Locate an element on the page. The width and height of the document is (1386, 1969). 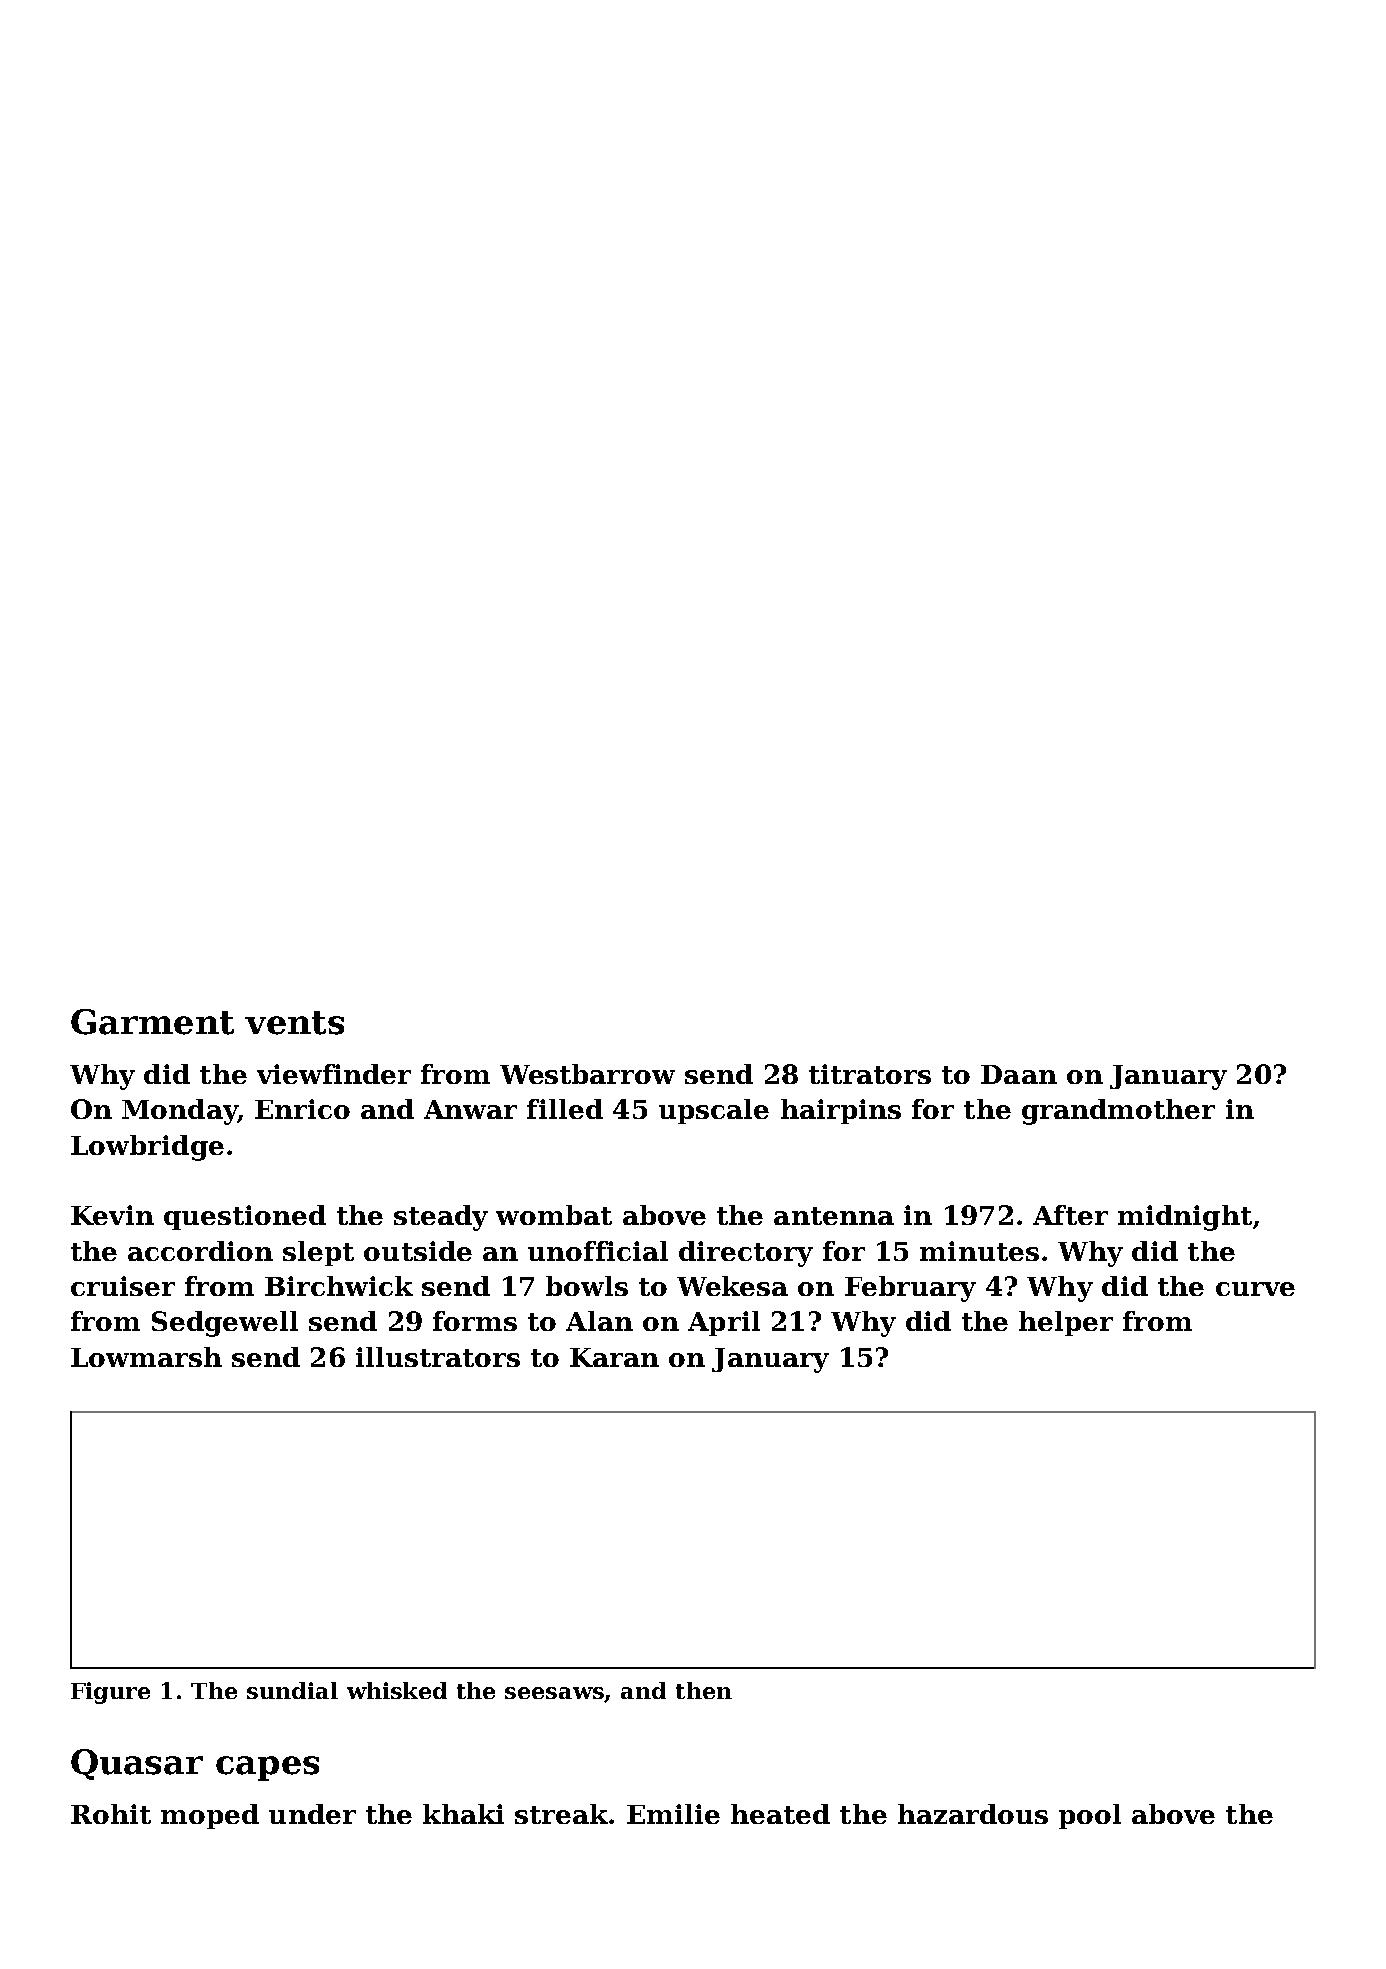
Rohit is located at coordinates (111, 1814).
